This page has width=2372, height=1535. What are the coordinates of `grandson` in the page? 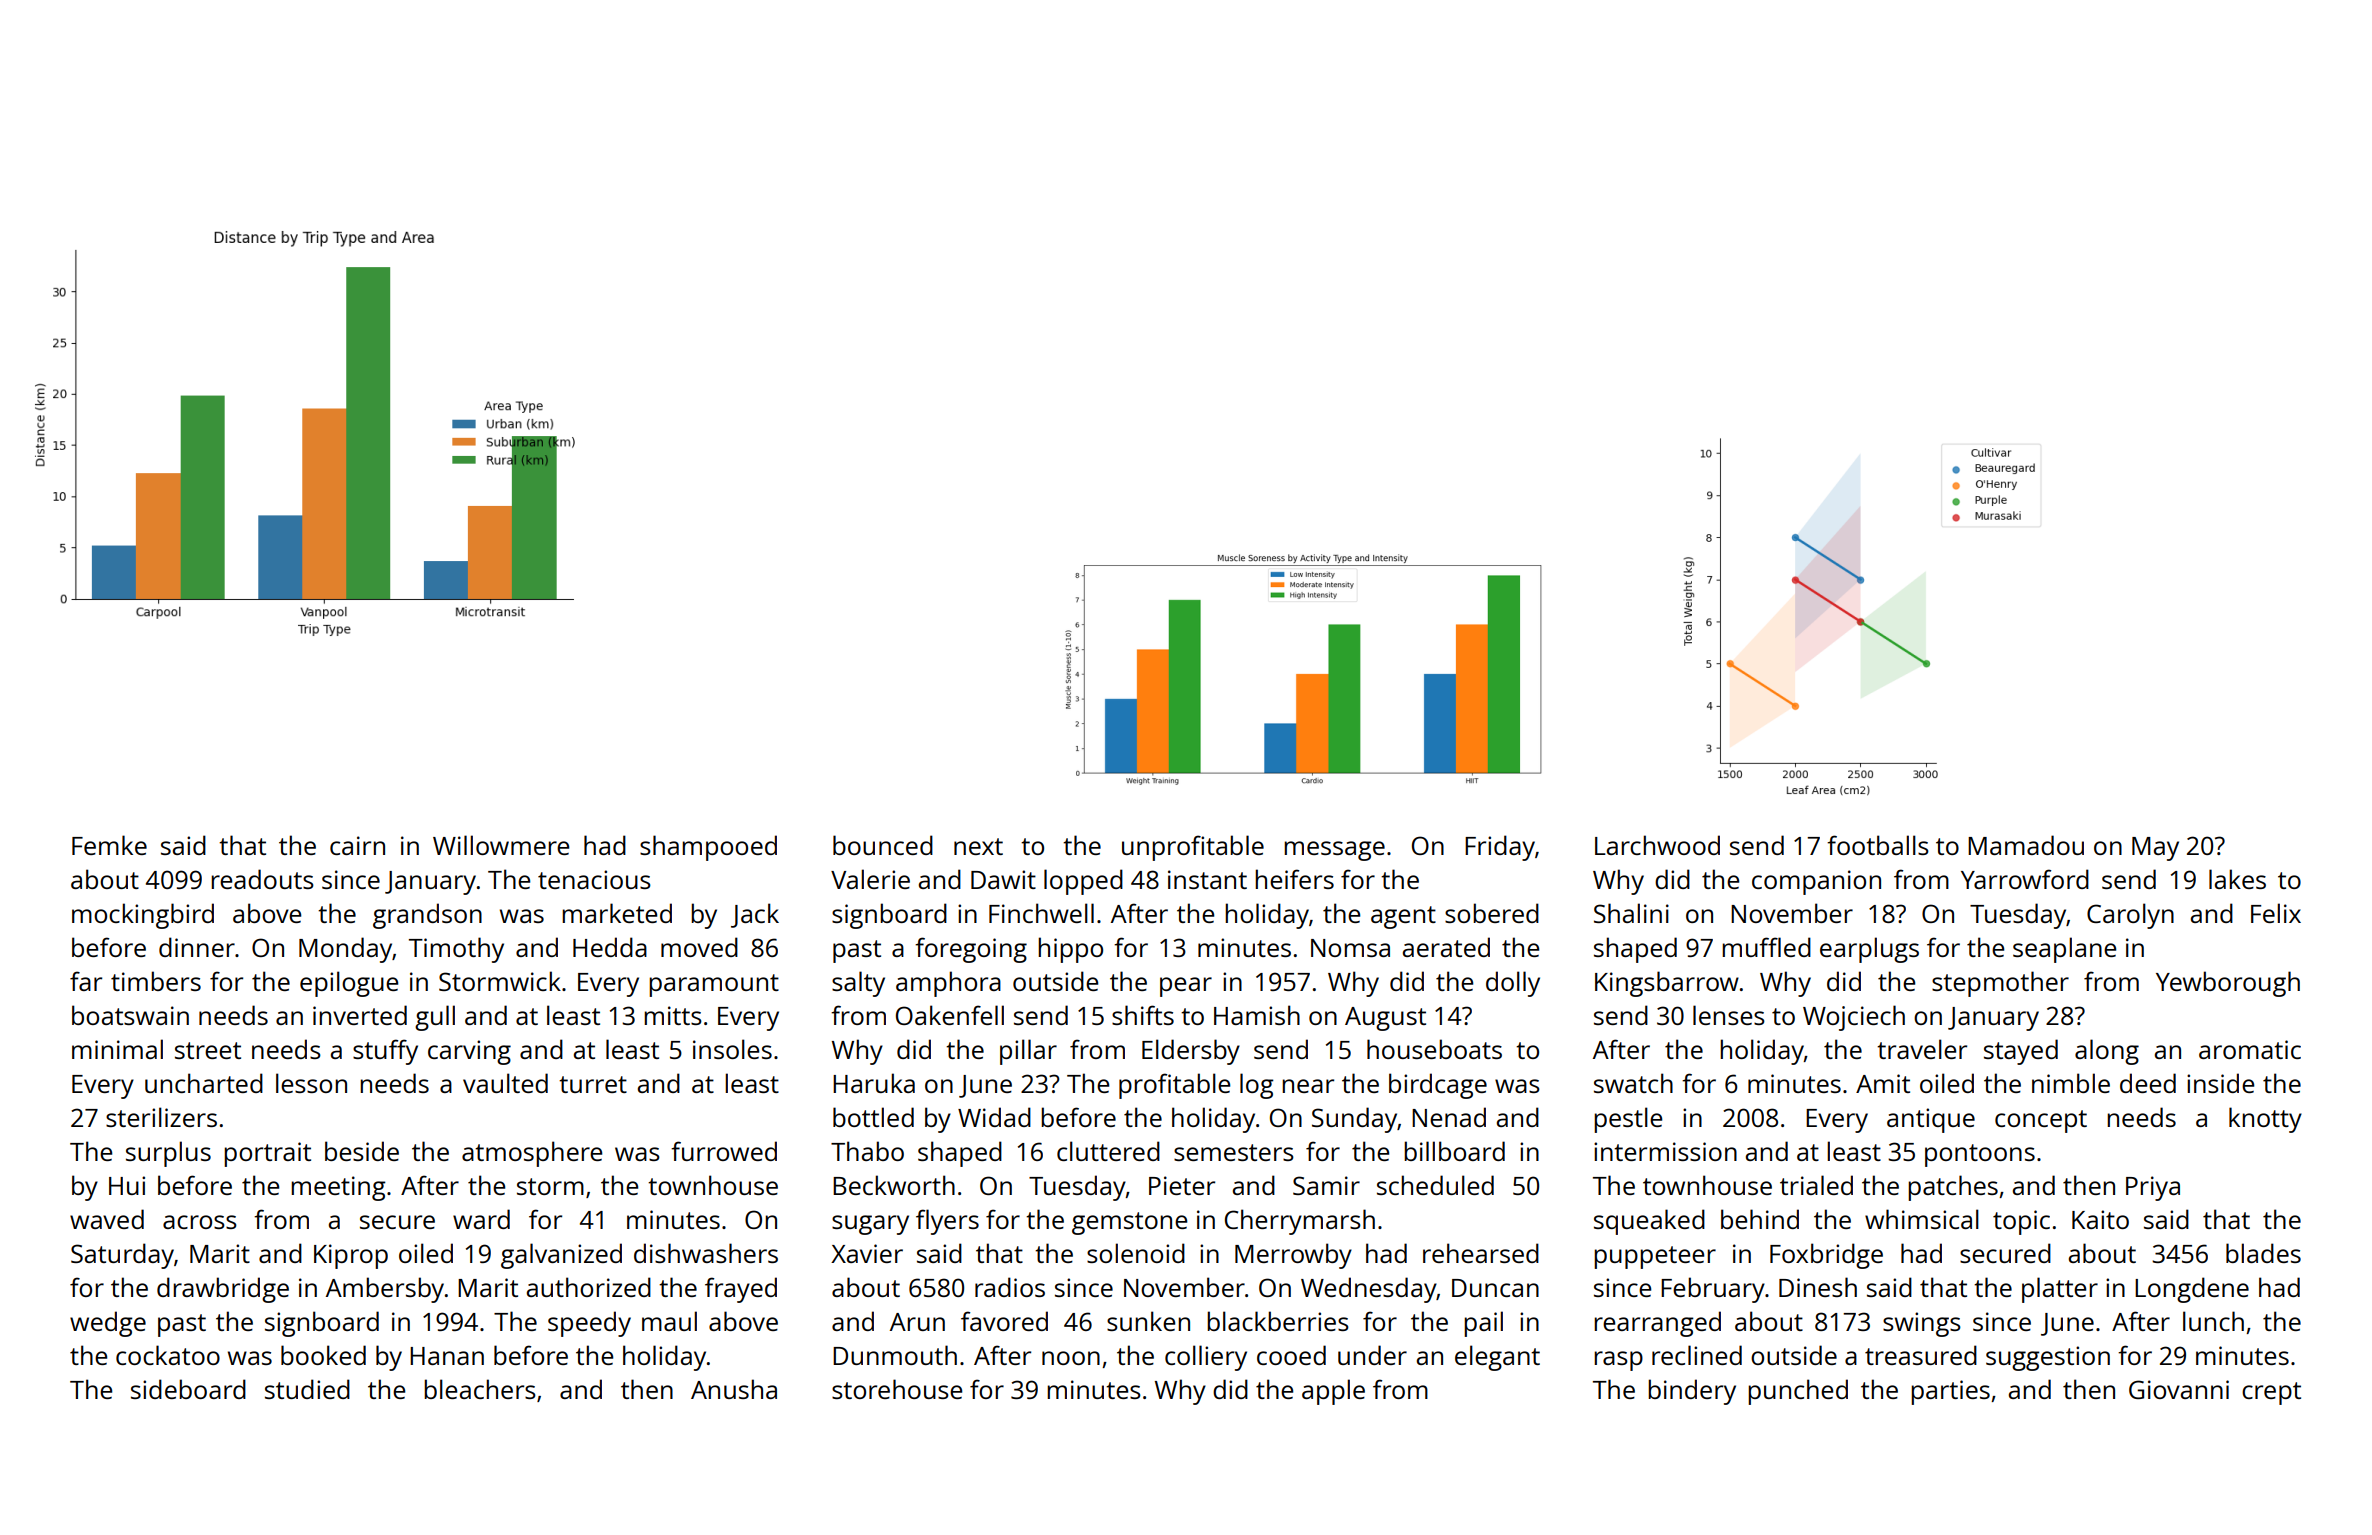 It's located at (427, 916).
